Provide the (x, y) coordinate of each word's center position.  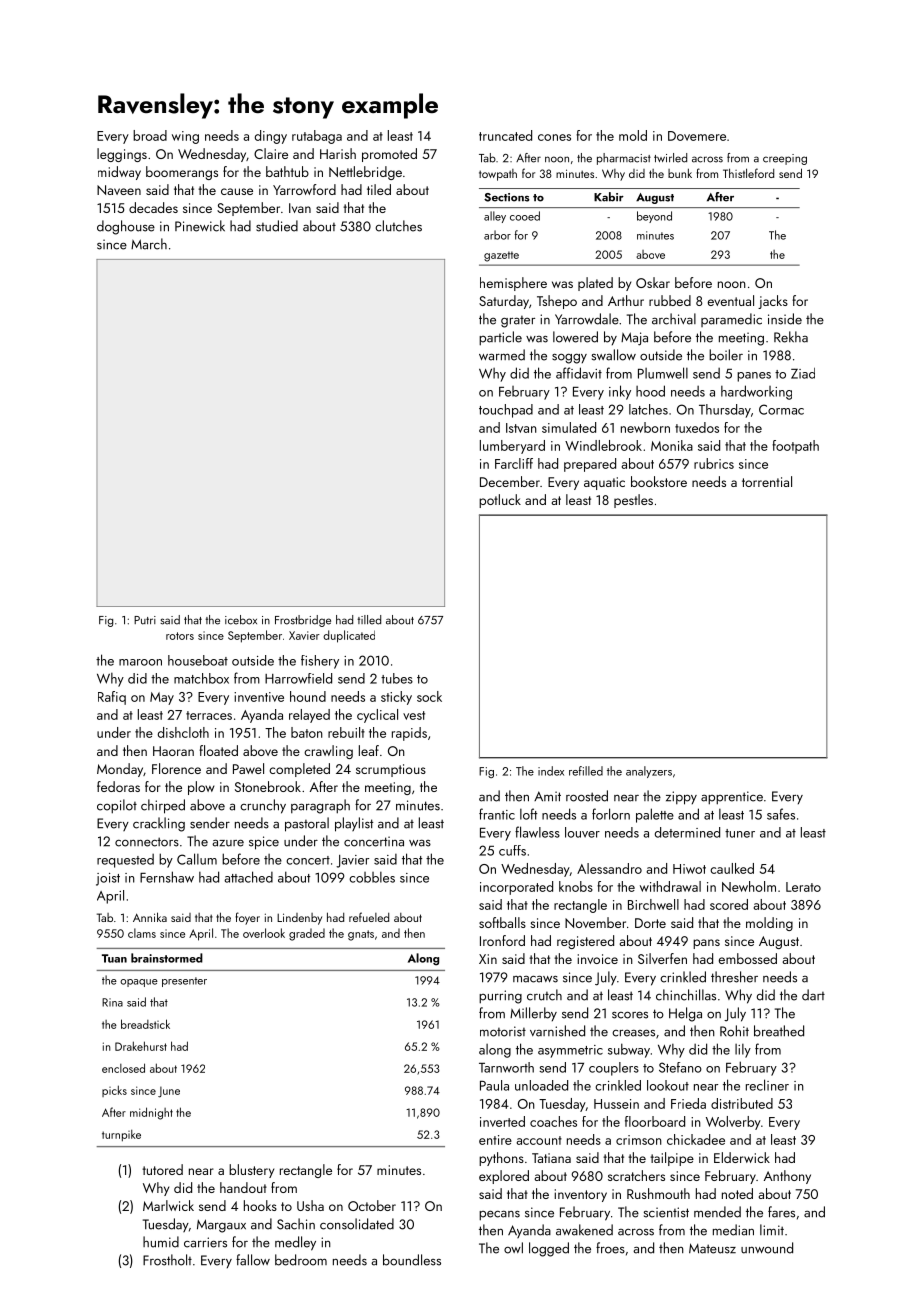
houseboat (198, 660)
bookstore (659, 481)
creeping (785, 159)
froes (610, 1248)
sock (429, 696)
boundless (412, 1260)
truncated (505, 135)
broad (150, 135)
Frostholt (167, 1260)
